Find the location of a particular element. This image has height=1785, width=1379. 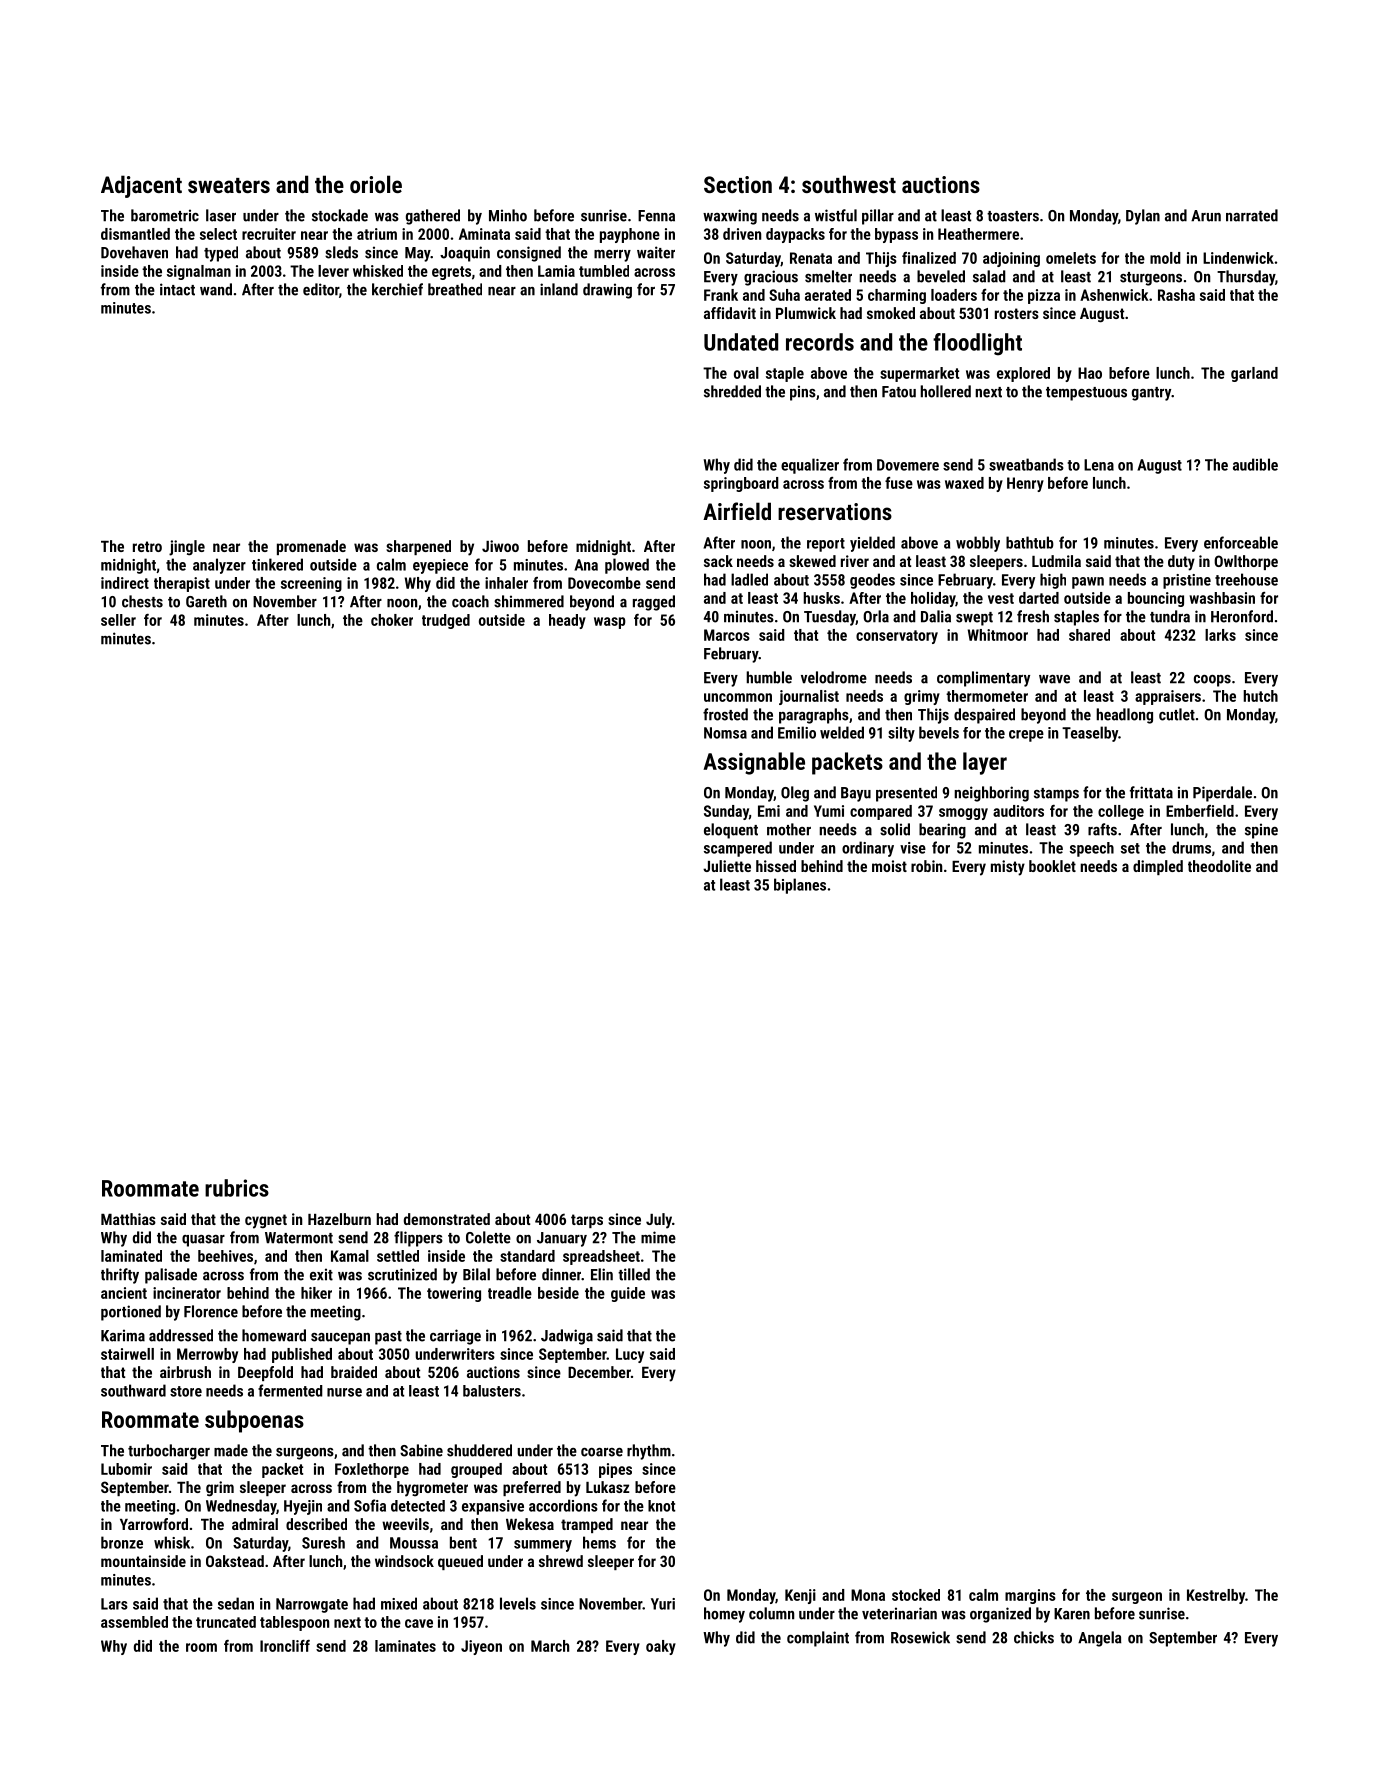

tarps is located at coordinates (587, 1221).
